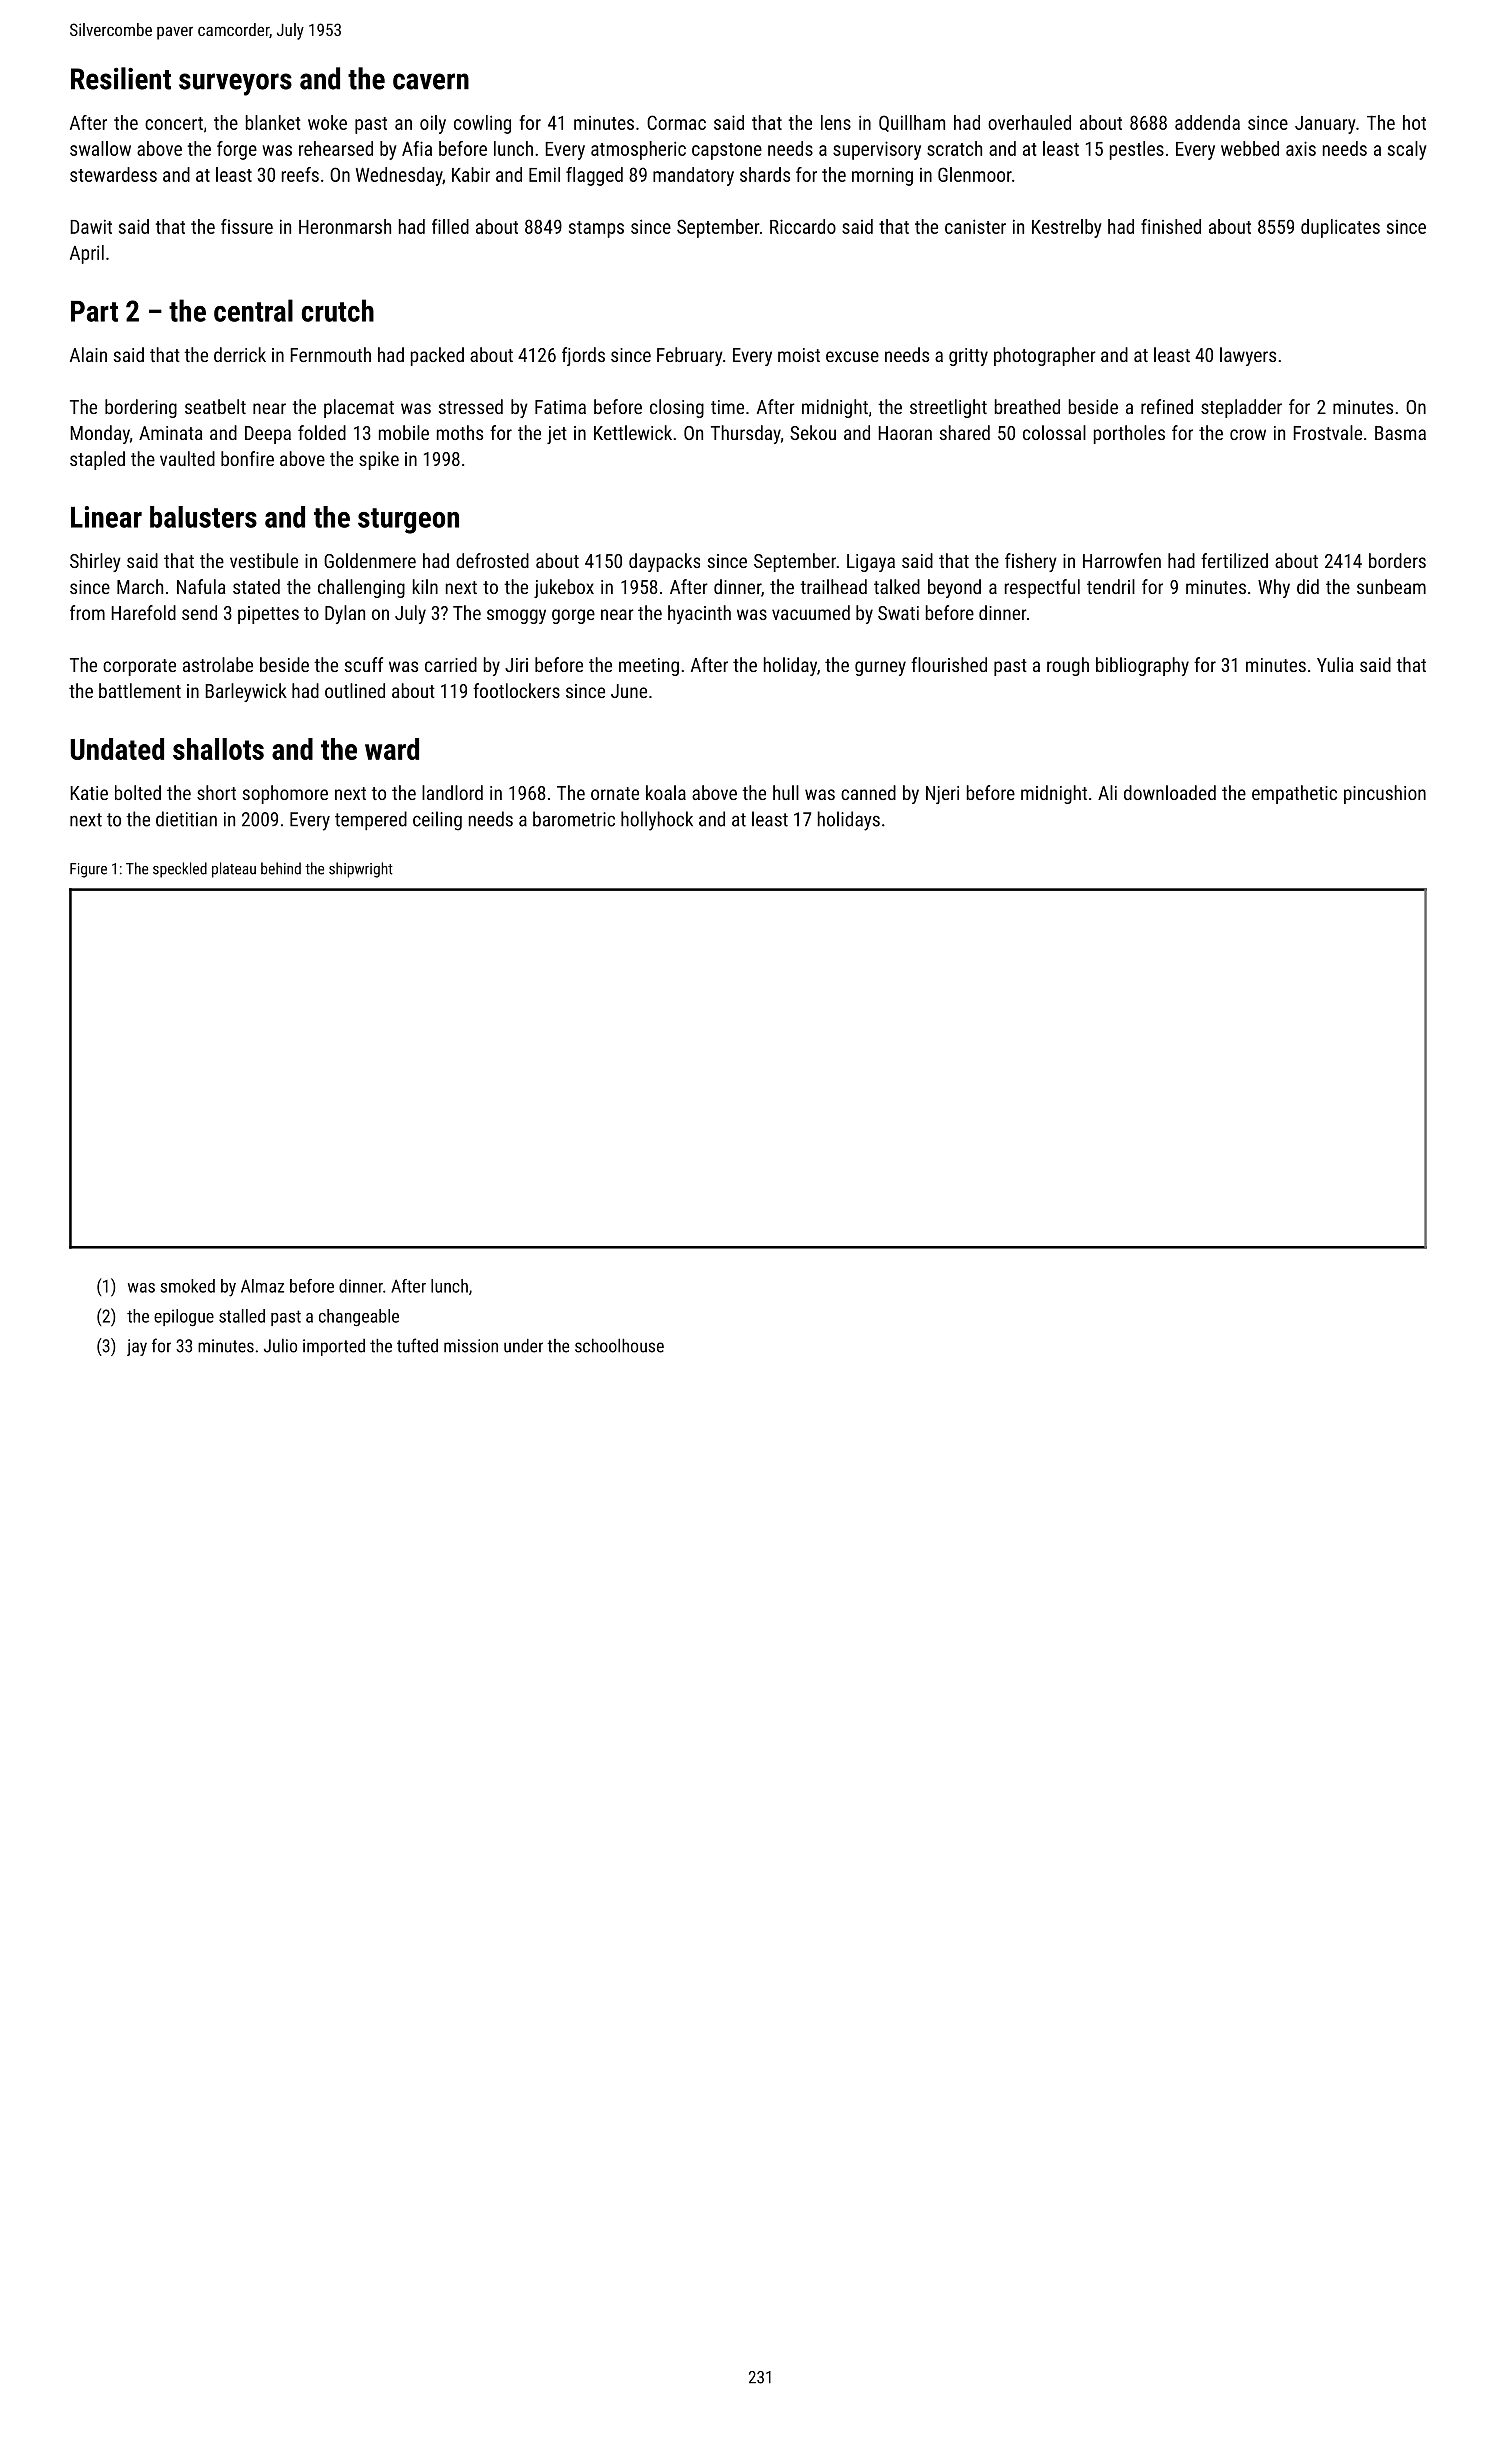  I want to click on landlord, so click(452, 792).
